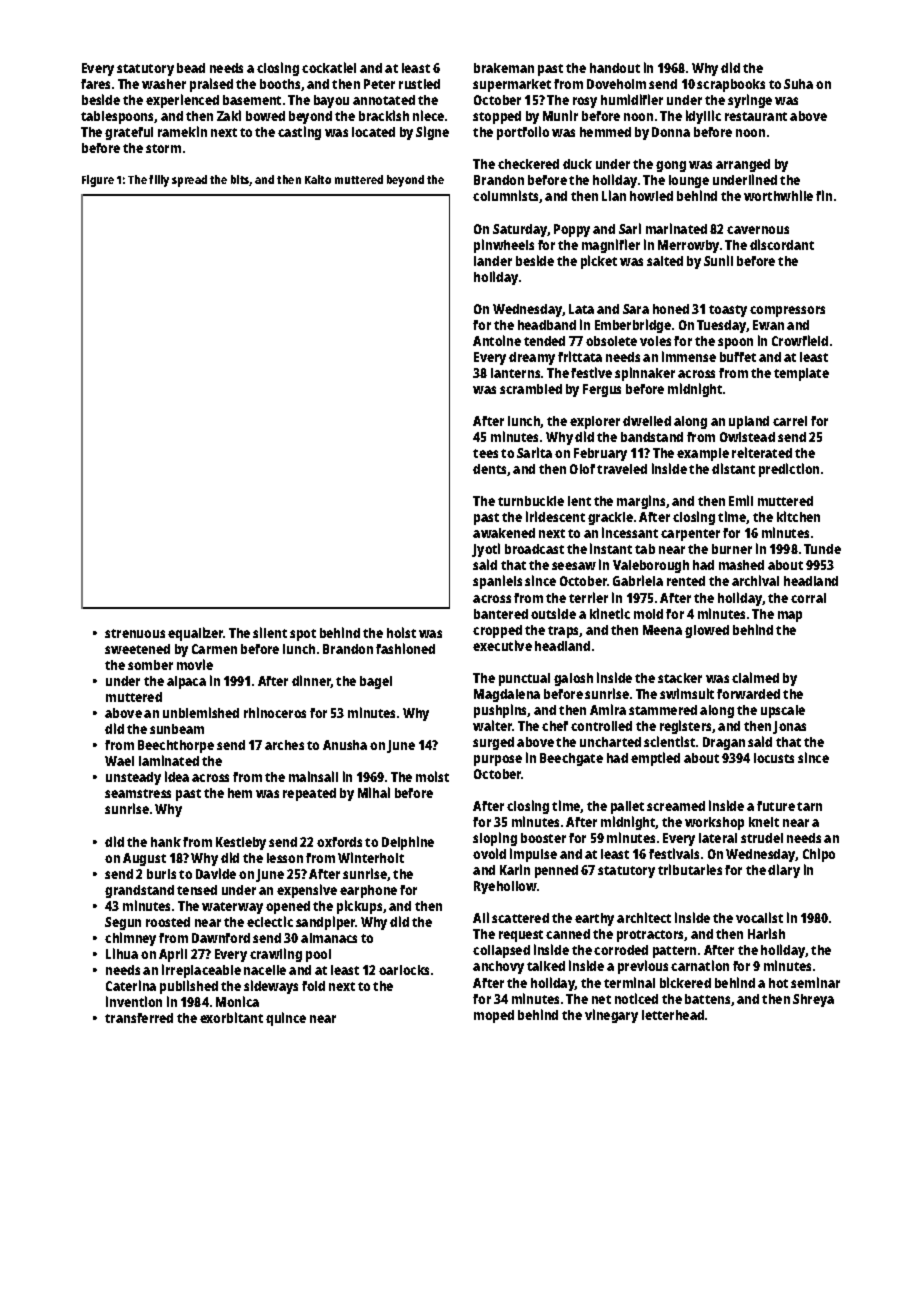 Image resolution: width=924 pixels, height=1308 pixels. Describe the element at coordinates (432, 776) in the screenshot. I see `moist` at that location.
